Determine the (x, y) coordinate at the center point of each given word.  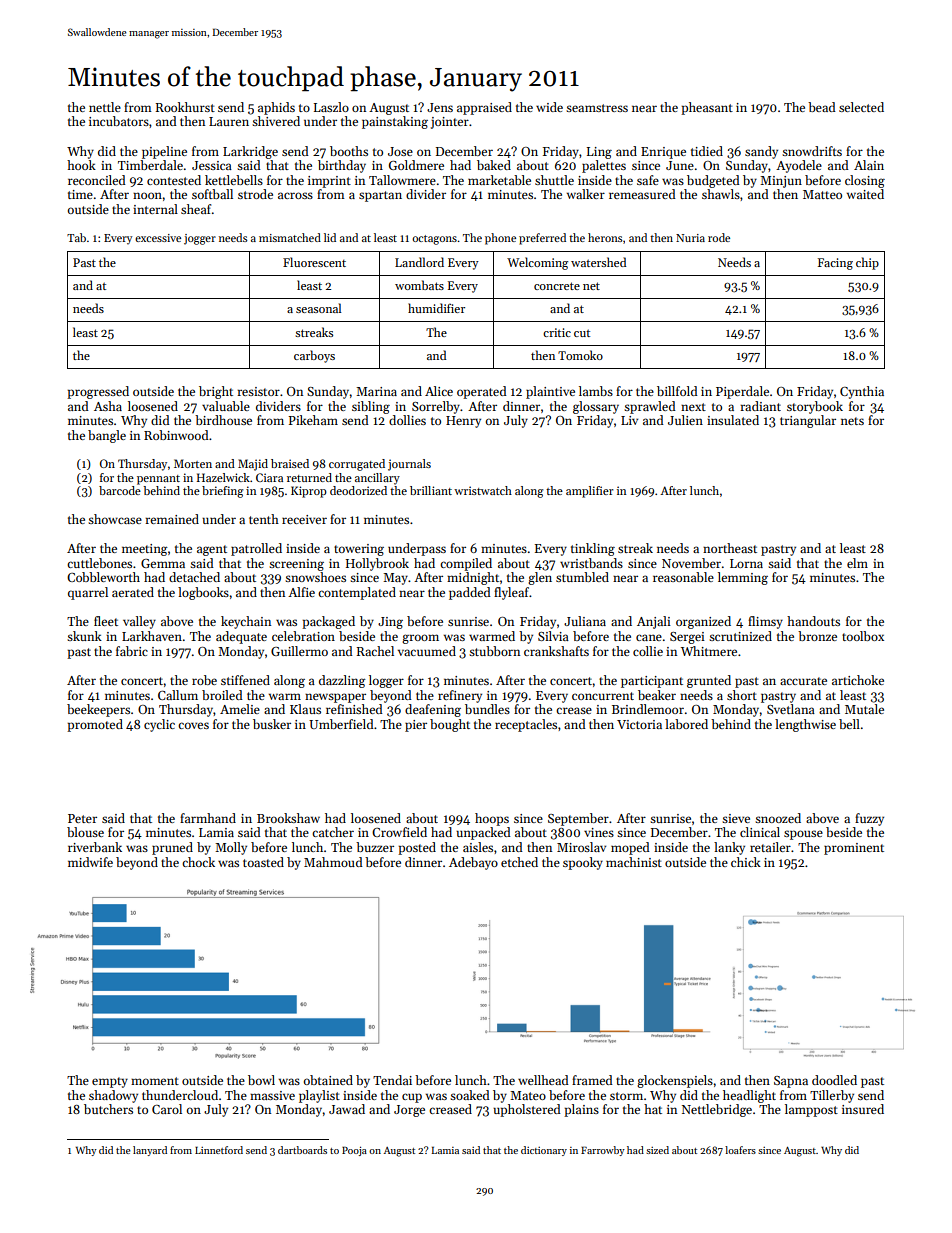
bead (822, 107)
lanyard (150, 1151)
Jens (440, 107)
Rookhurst (185, 107)
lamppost (811, 1110)
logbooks (203, 593)
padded (470, 593)
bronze (817, 636)
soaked (470, 1095)
